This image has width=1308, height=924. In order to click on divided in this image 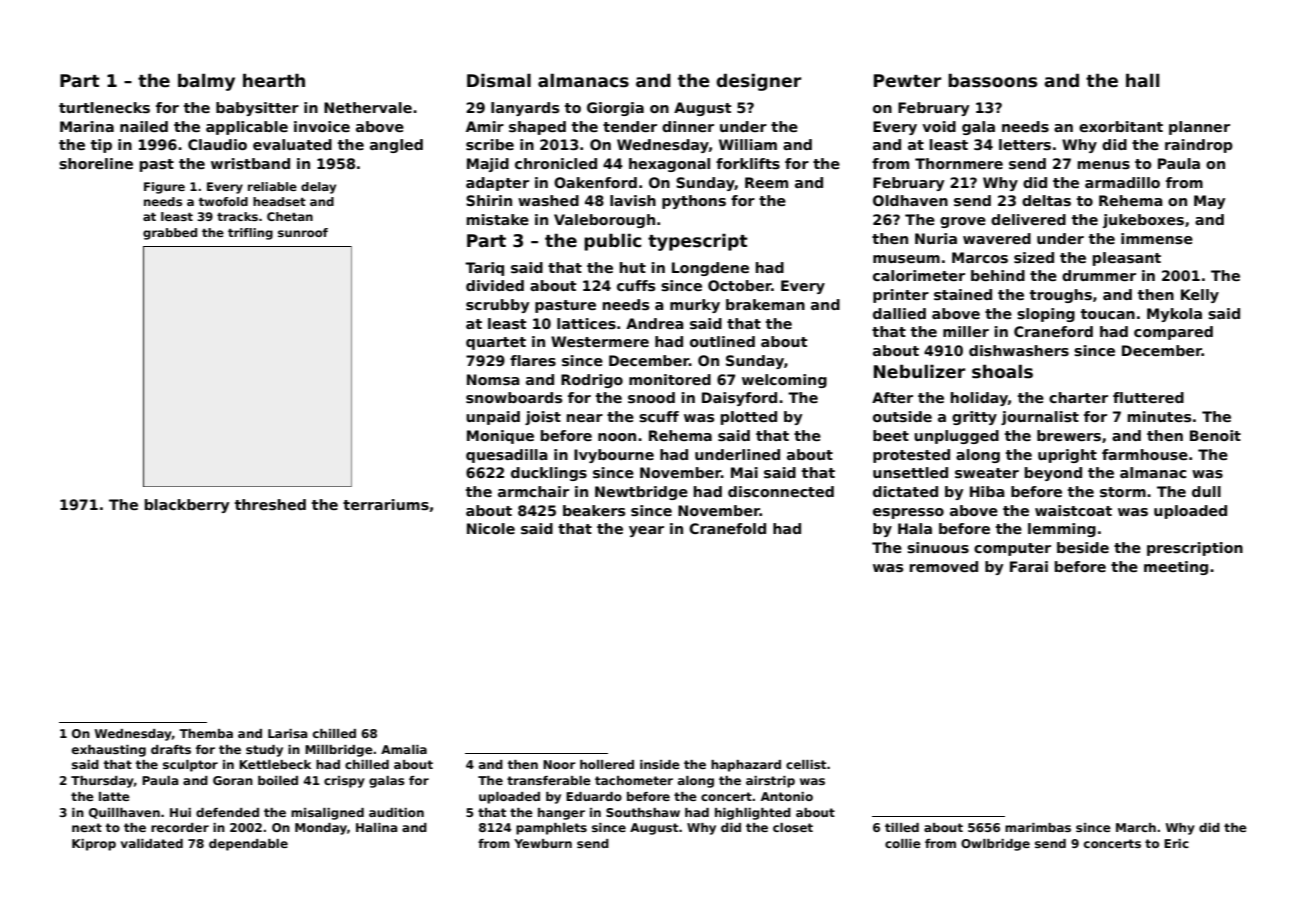, I will do `click(495, 285)`.
